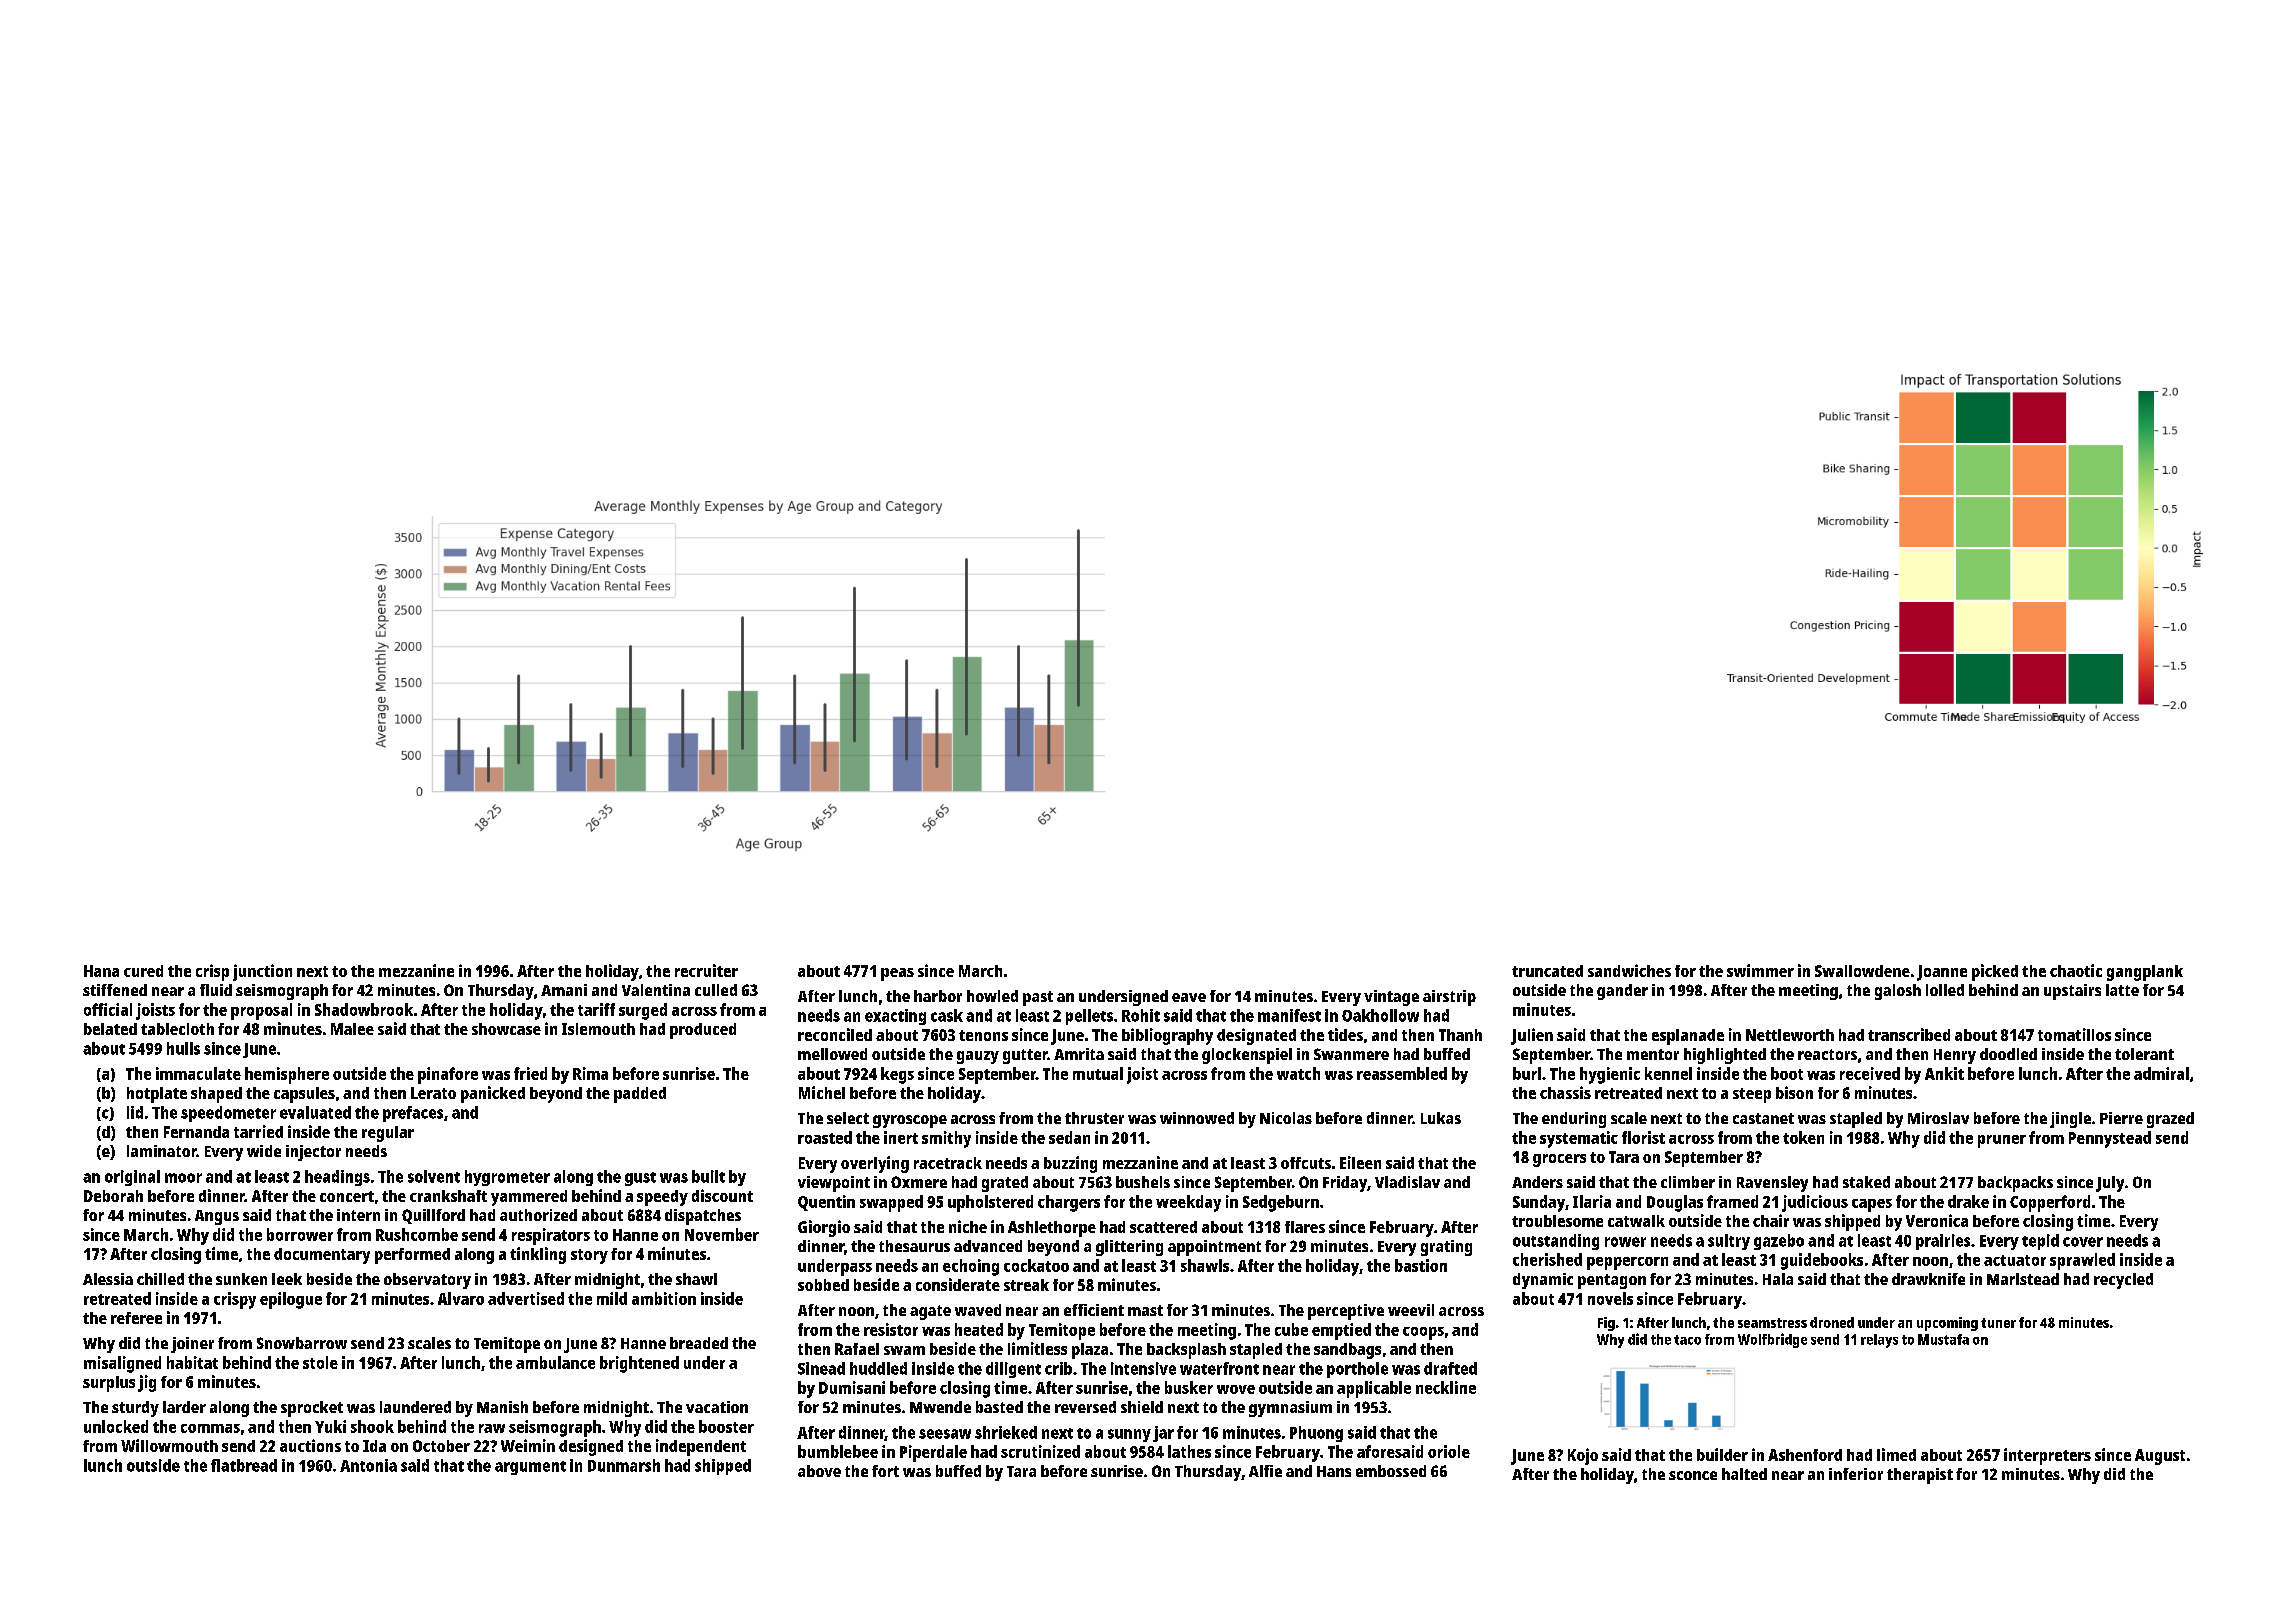 The height and width of the document is (1614, 2282). I want to click on Swanmere, so click(1351, 1054).
